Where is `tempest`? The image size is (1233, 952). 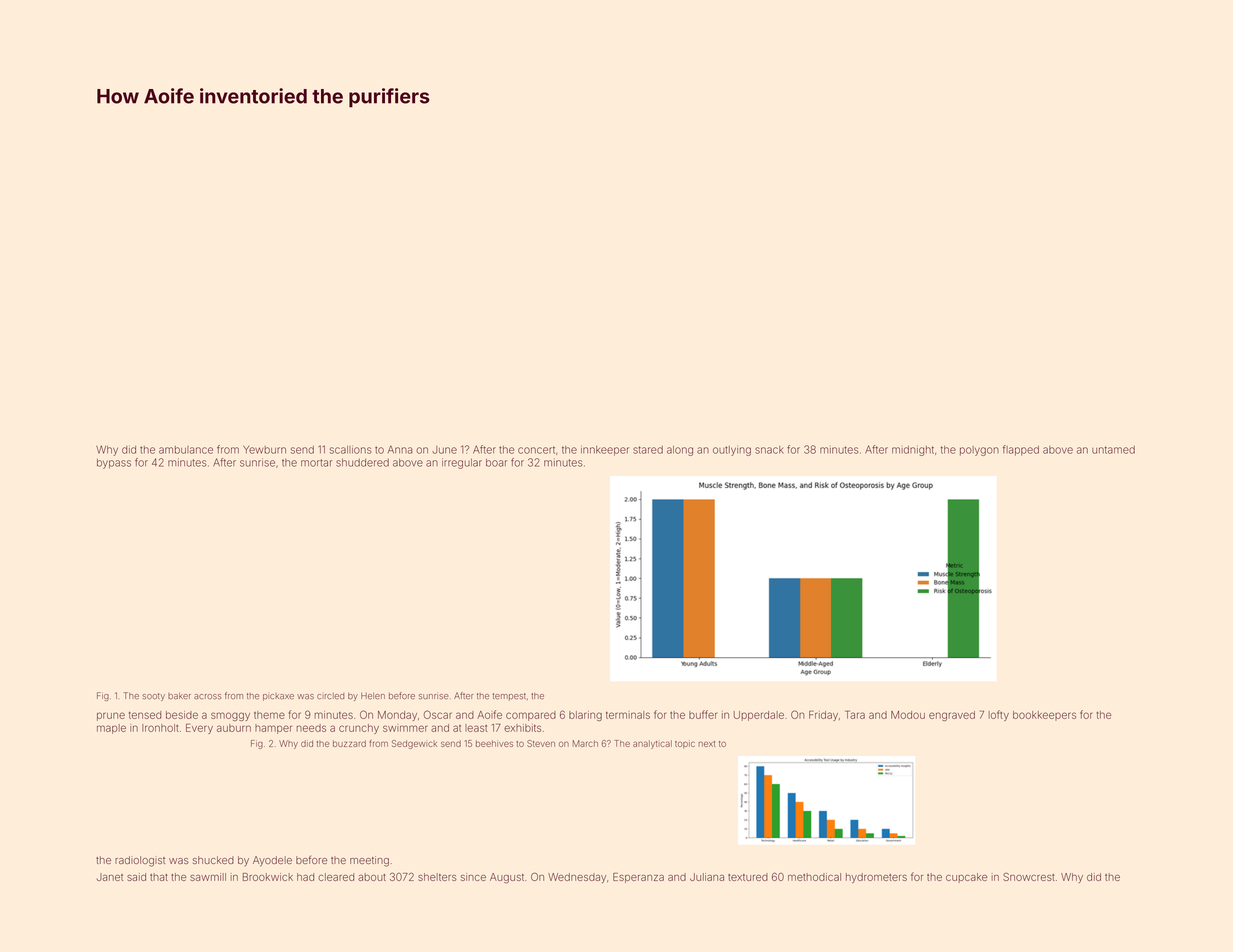 tempest is located at coordinates (509, 697).
